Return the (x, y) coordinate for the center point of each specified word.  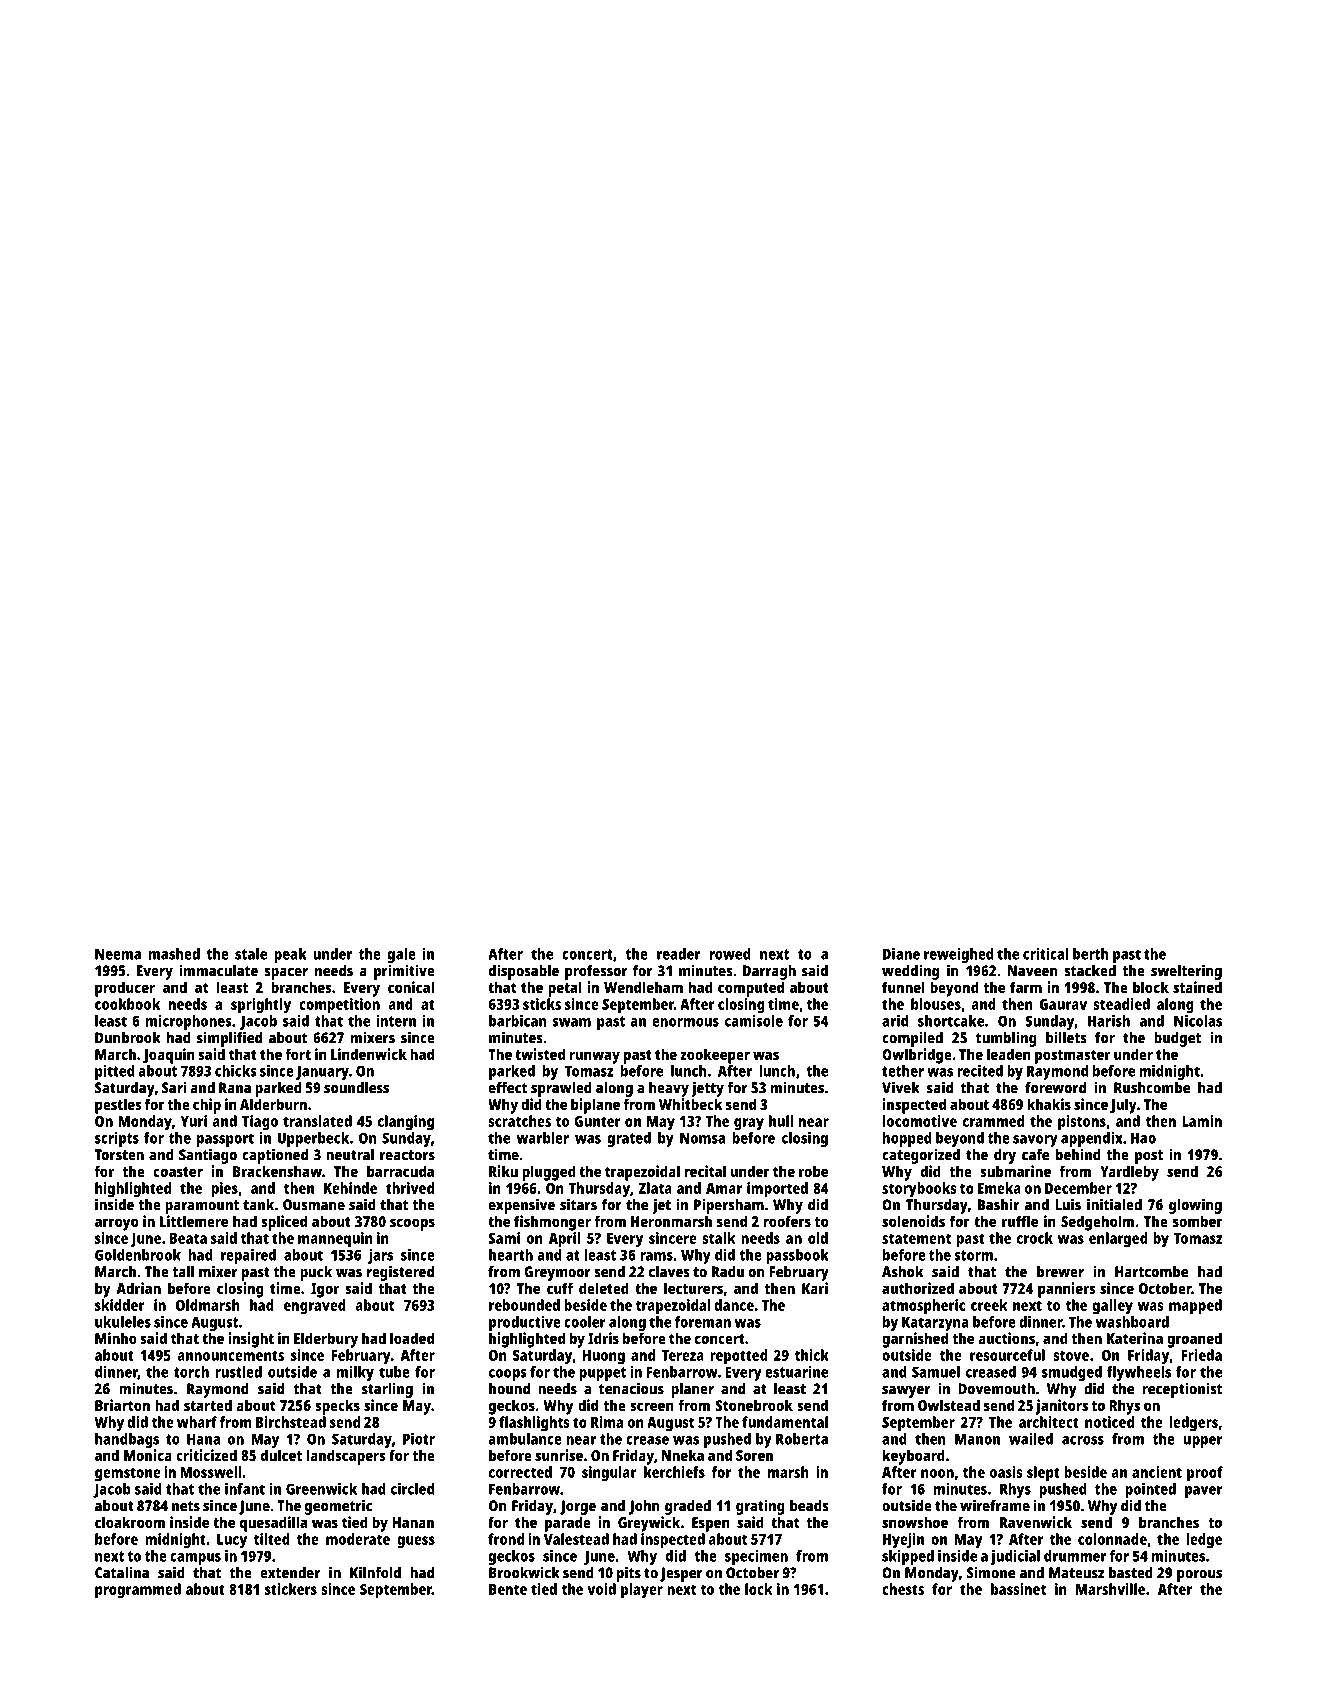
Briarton (122, 1405)
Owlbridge (917, 1056)
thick (812, 1355)
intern (396, 1021)
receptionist (1182, 1390)
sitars (578, 1204)
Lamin (1202, 1121)
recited (980, 1071)
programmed (138, 1591)
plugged (549, 1173)
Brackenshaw (277, 1171)
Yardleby (1129, 1173)
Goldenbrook (138, 1255)
